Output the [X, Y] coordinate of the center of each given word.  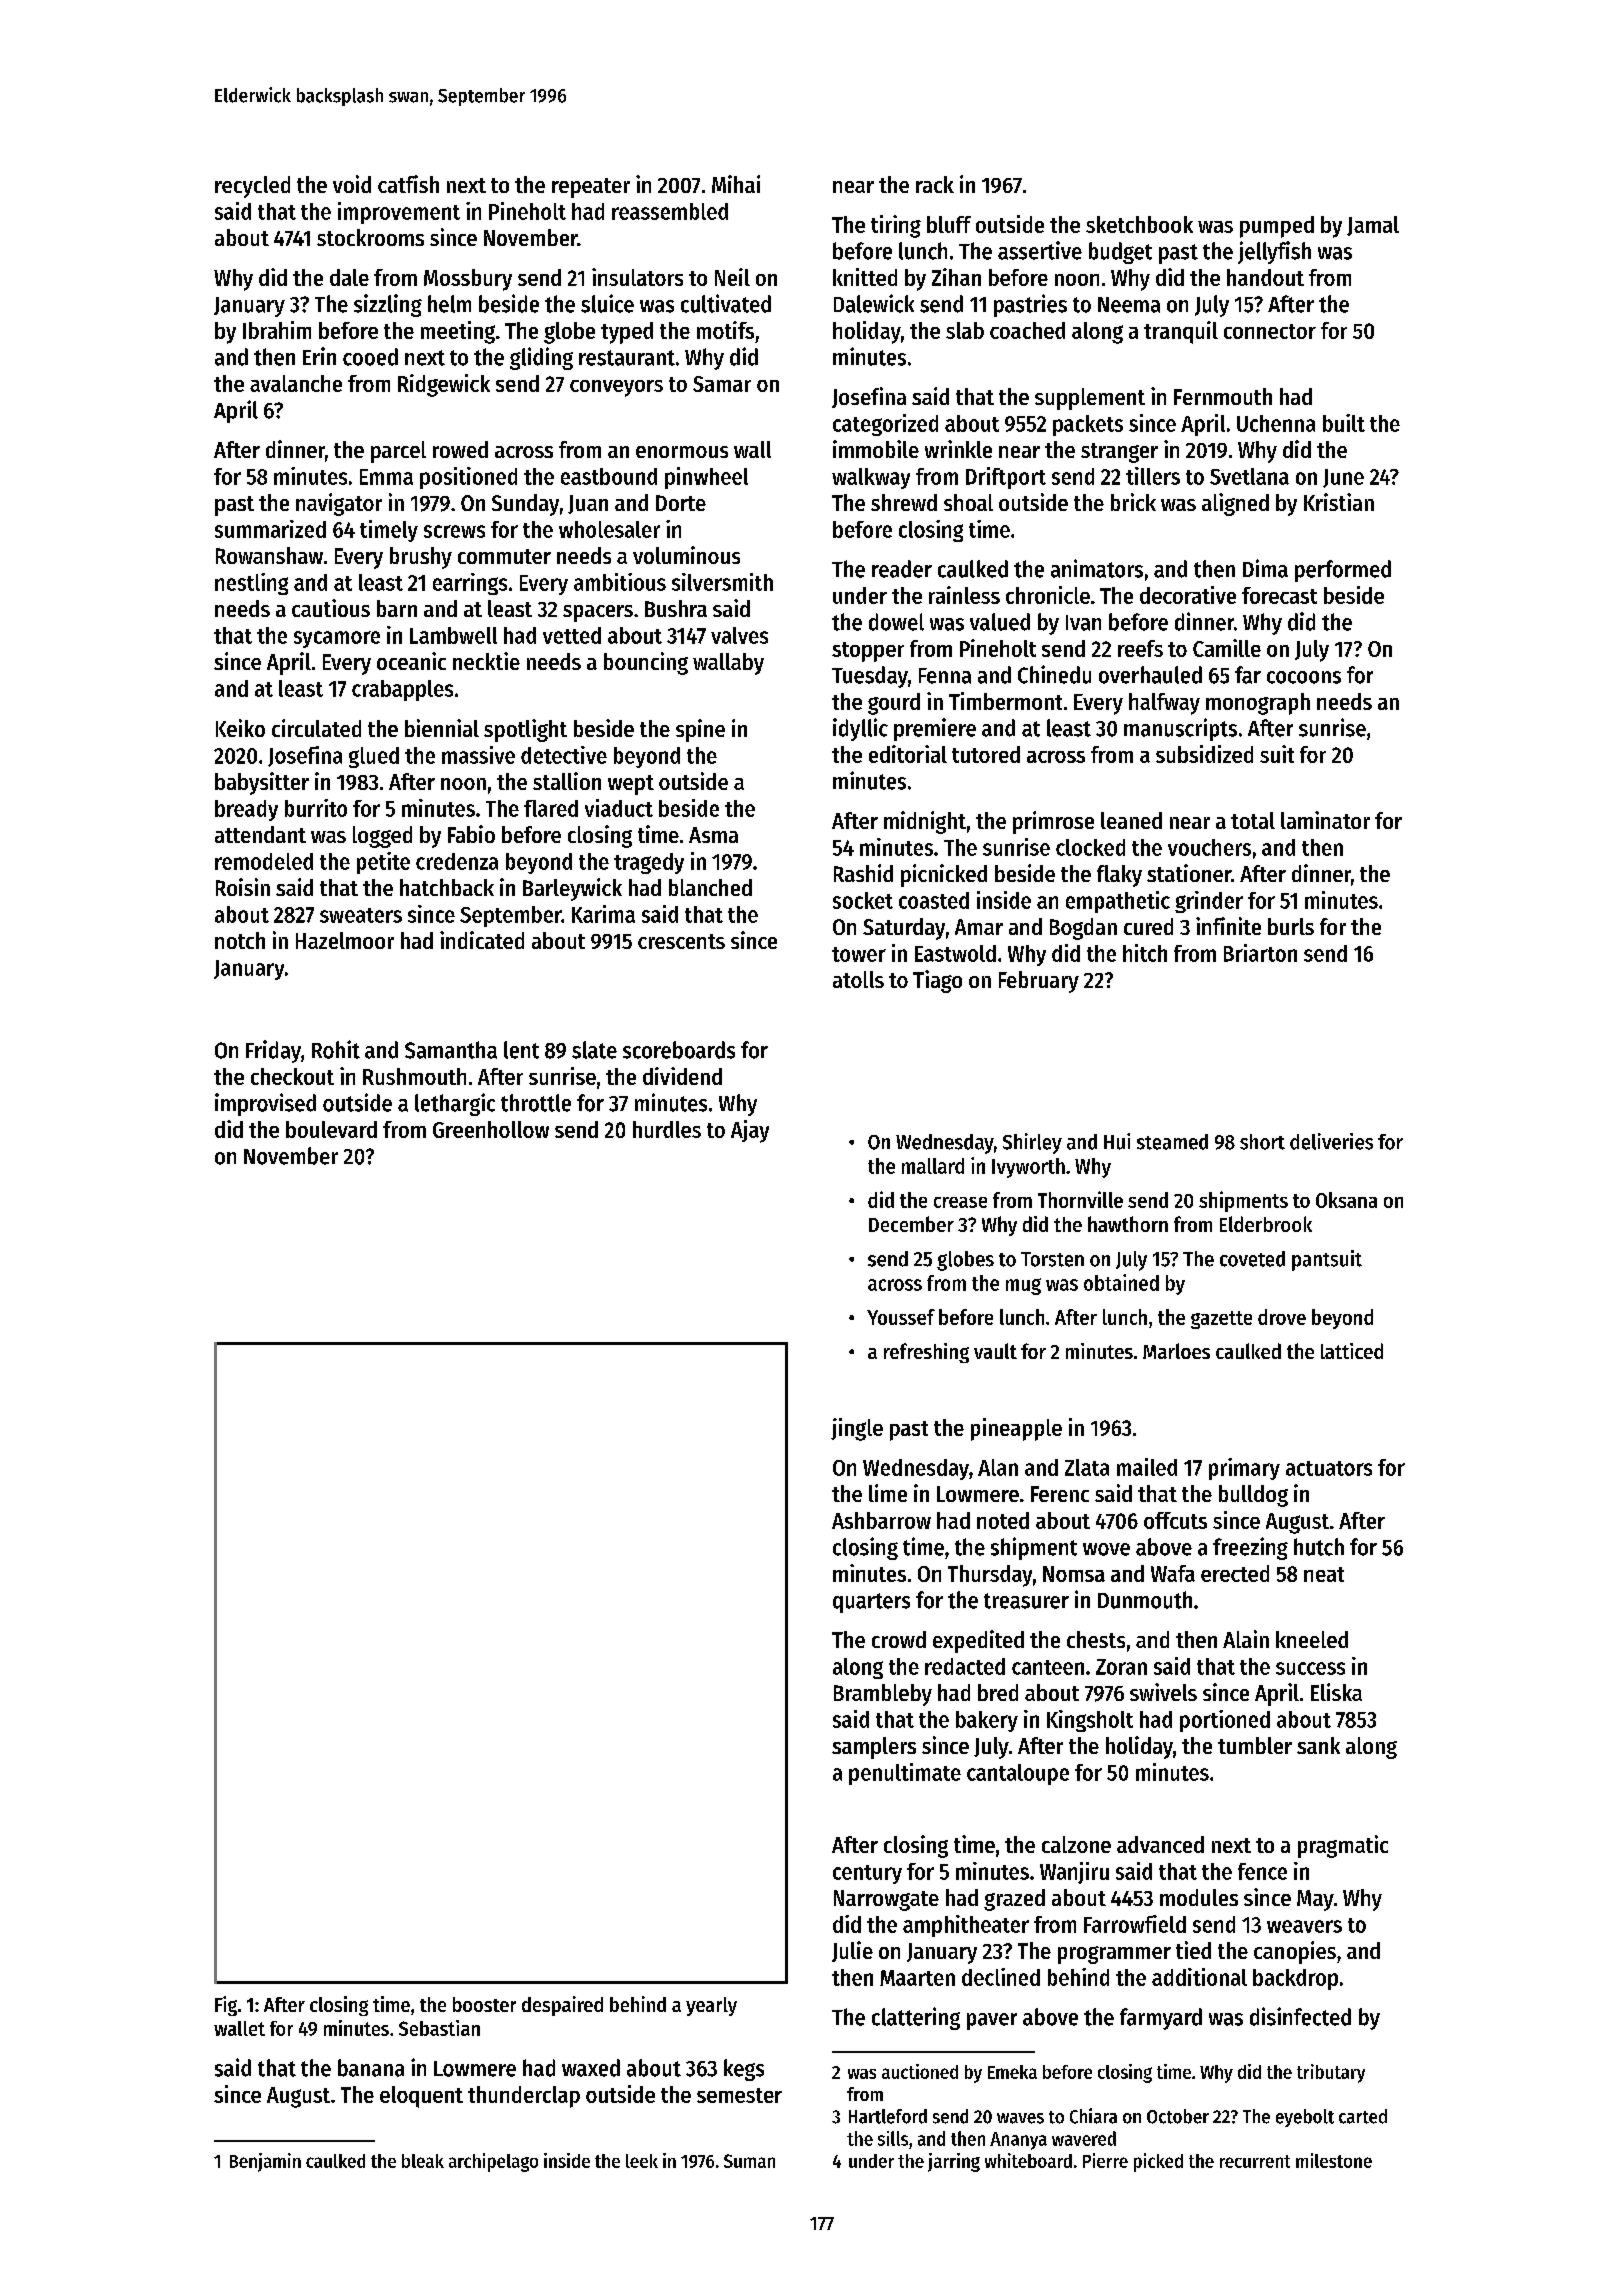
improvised [265, 1104]
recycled [252, 187]
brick [1133, 502]
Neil [732, 277]
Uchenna [1276, 423]
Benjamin [265, 2162]
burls [1291, 926]
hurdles [667, 1129]
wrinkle [958, 449]
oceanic [411, 661]
